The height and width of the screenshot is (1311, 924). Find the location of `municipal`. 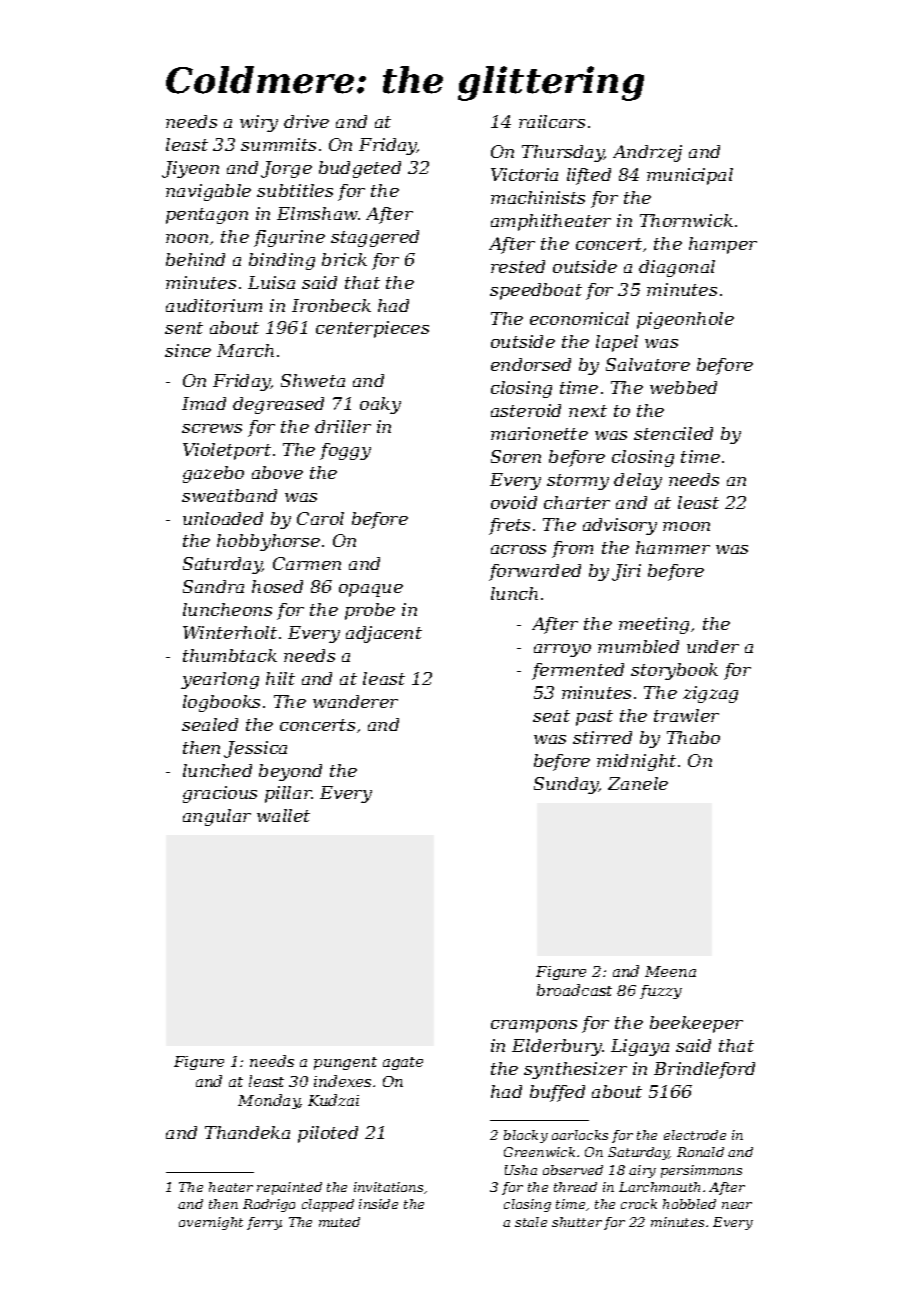

municipal is located at coordinates (690, 176).
